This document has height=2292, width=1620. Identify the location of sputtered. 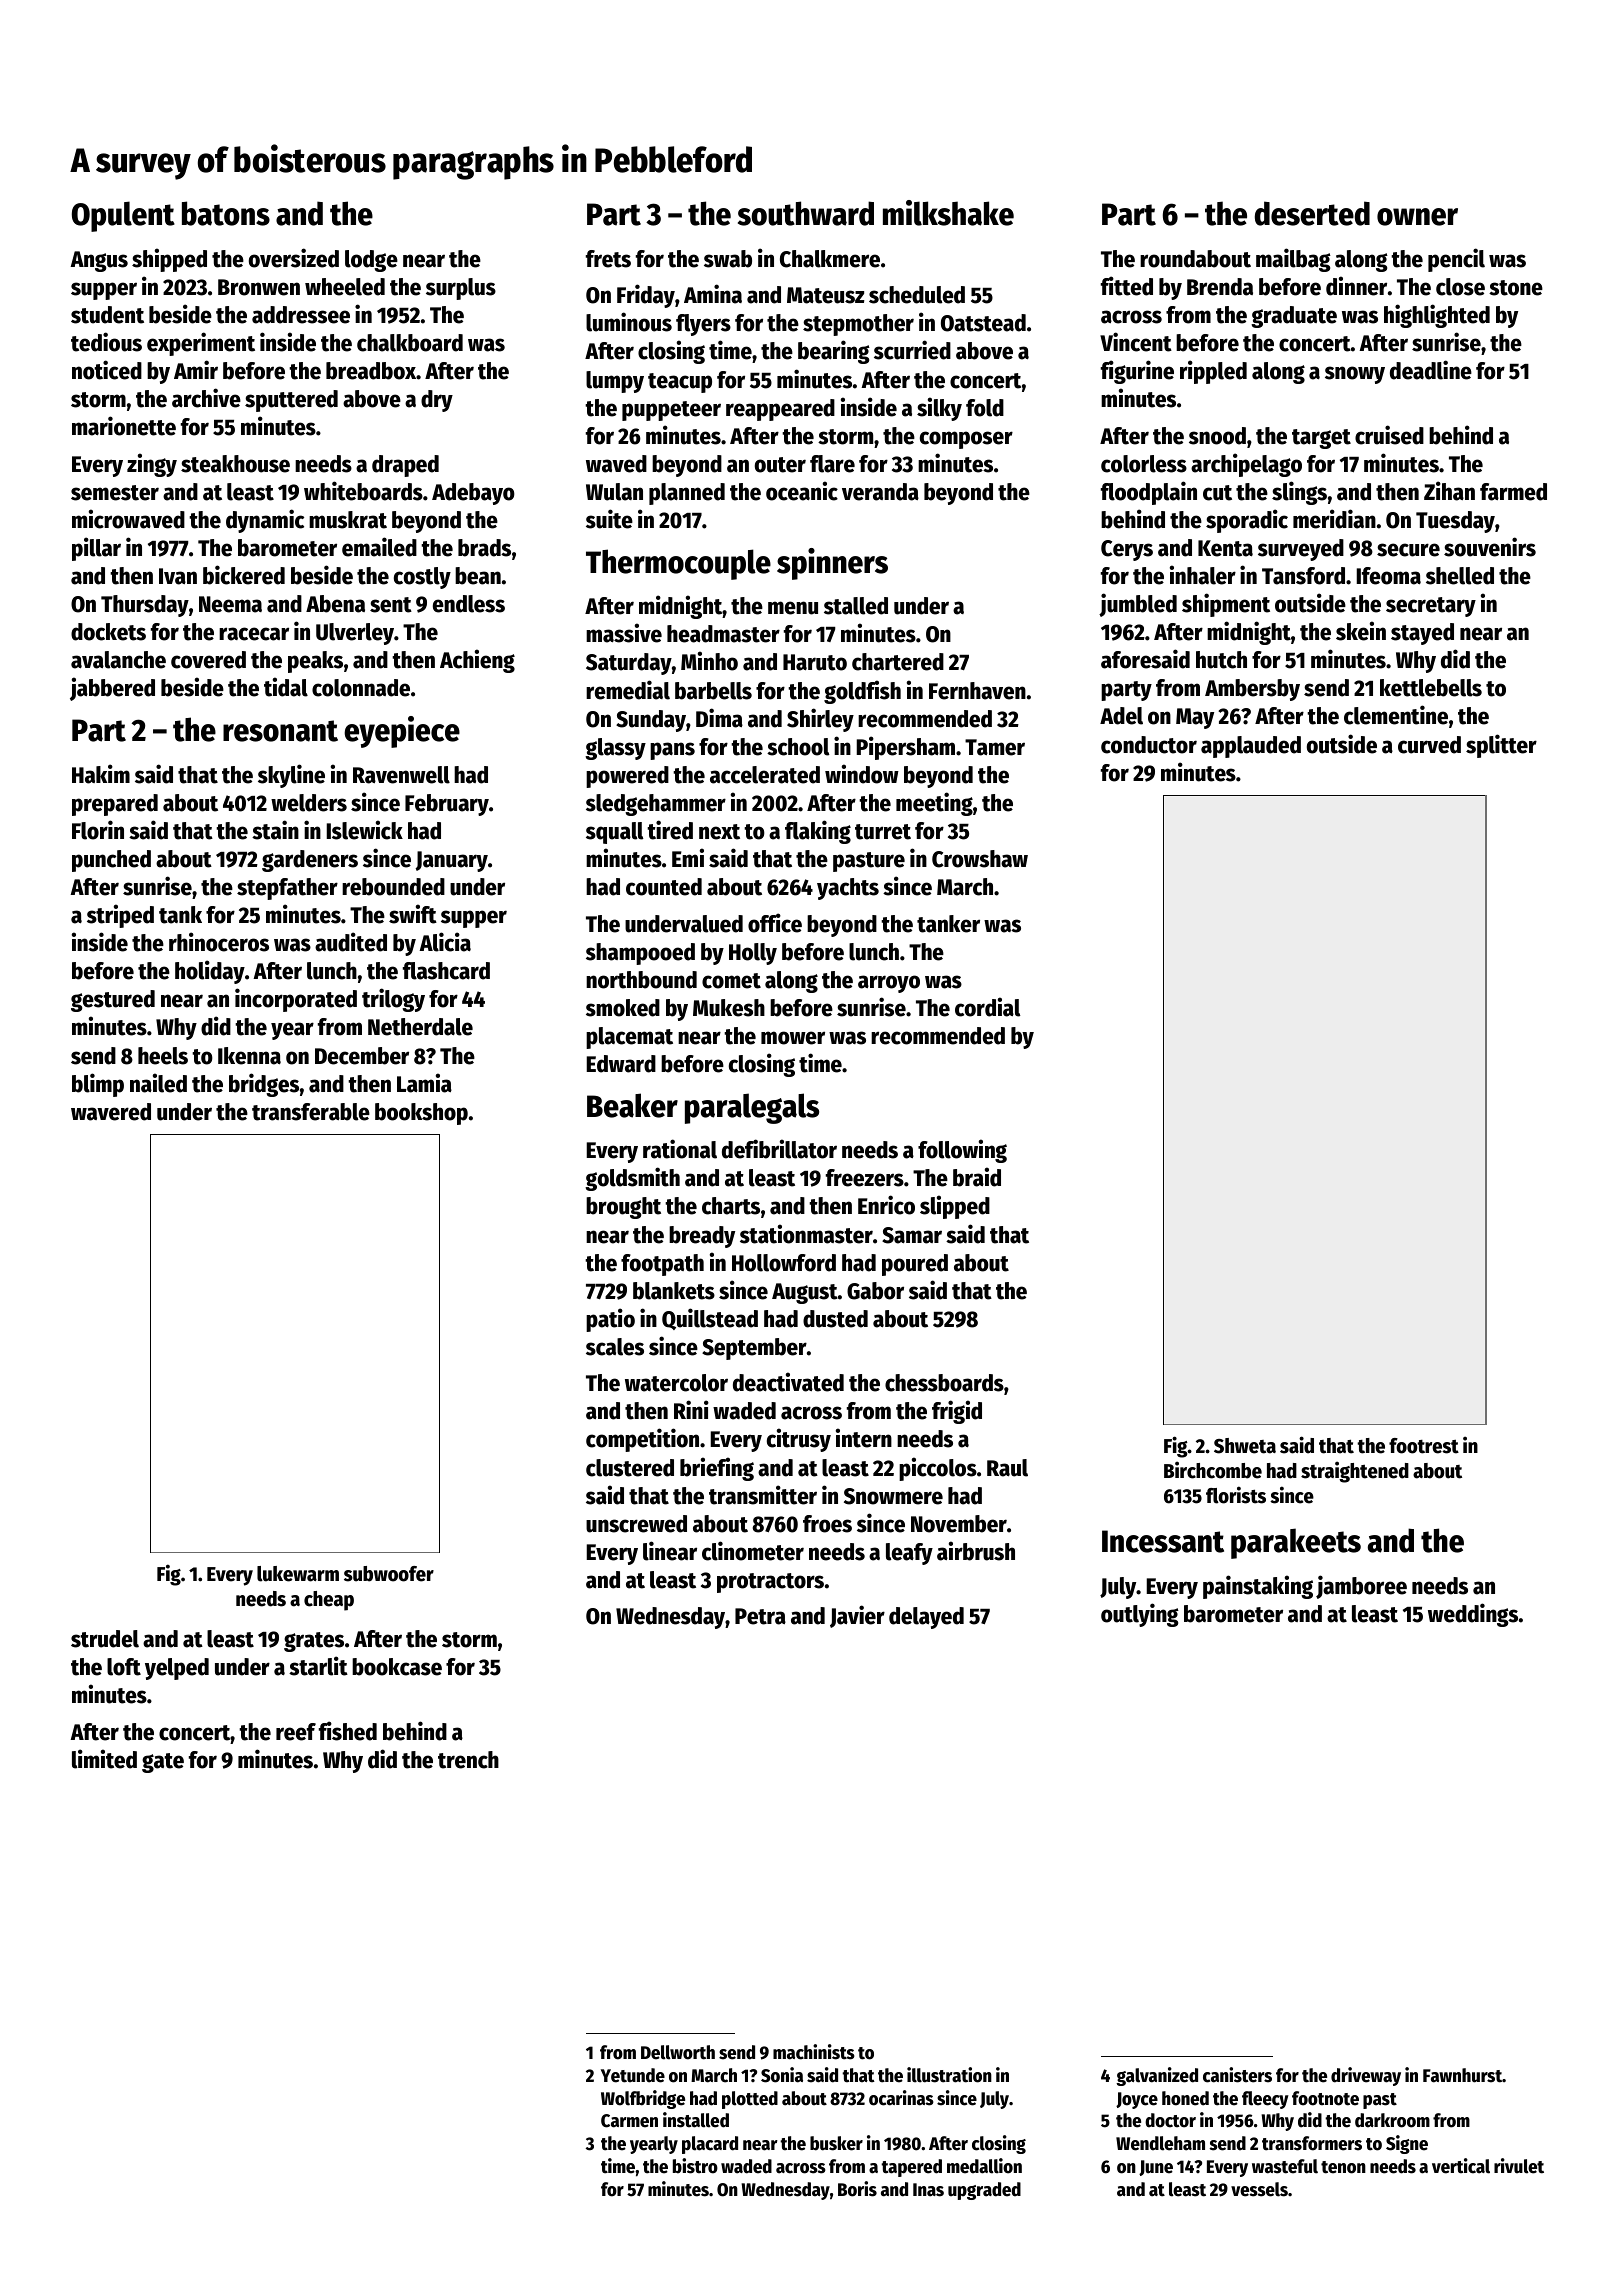
(291, 401).
